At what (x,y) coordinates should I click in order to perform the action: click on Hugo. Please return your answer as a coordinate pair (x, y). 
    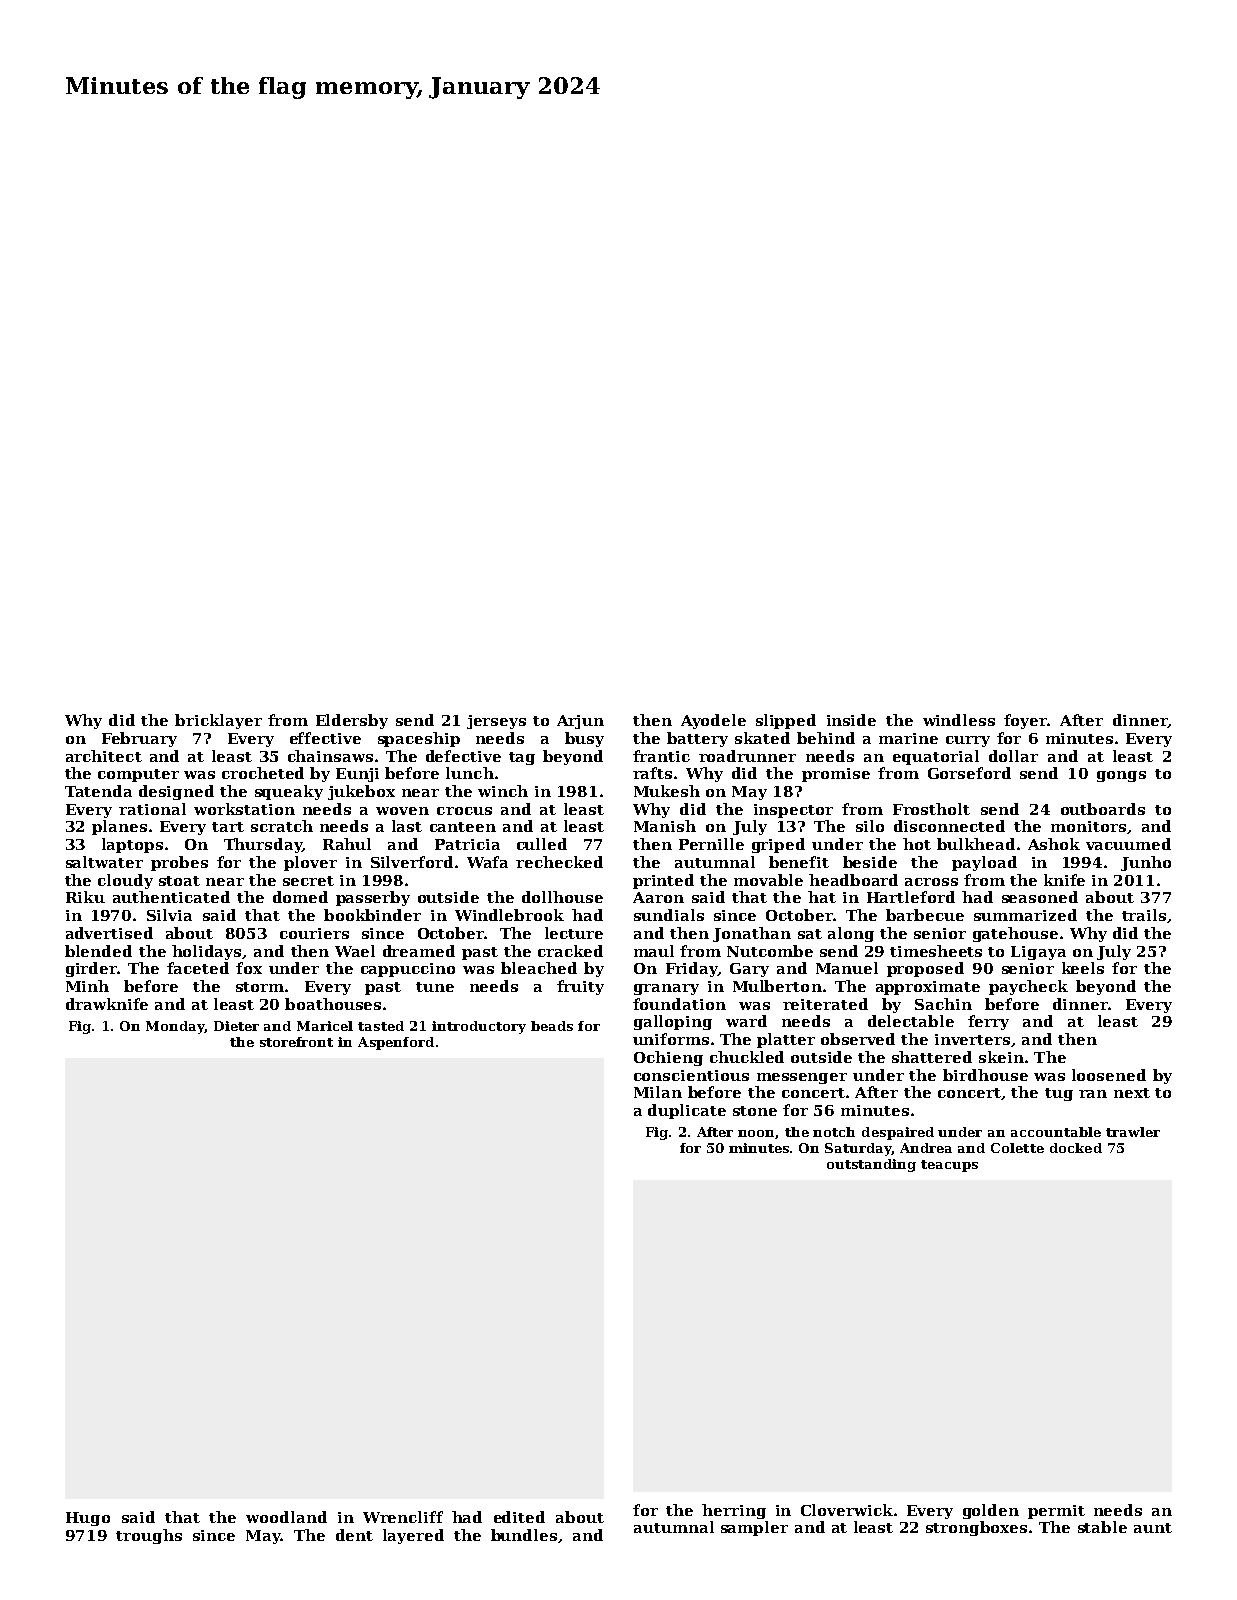
    Looking at the image, I should click on (88, 1519).
